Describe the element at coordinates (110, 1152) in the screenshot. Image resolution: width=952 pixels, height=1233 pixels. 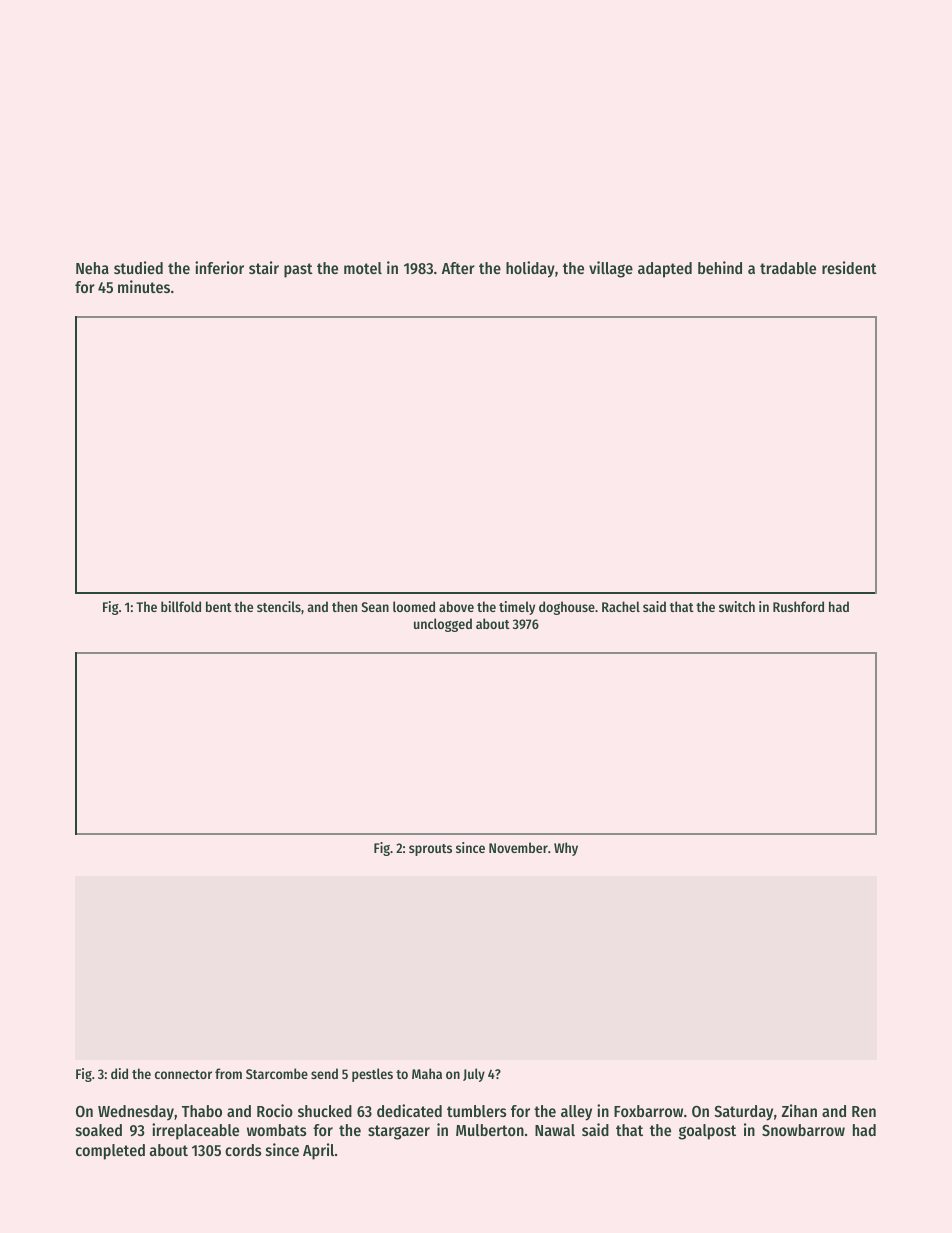
I see `completed` at that location.
